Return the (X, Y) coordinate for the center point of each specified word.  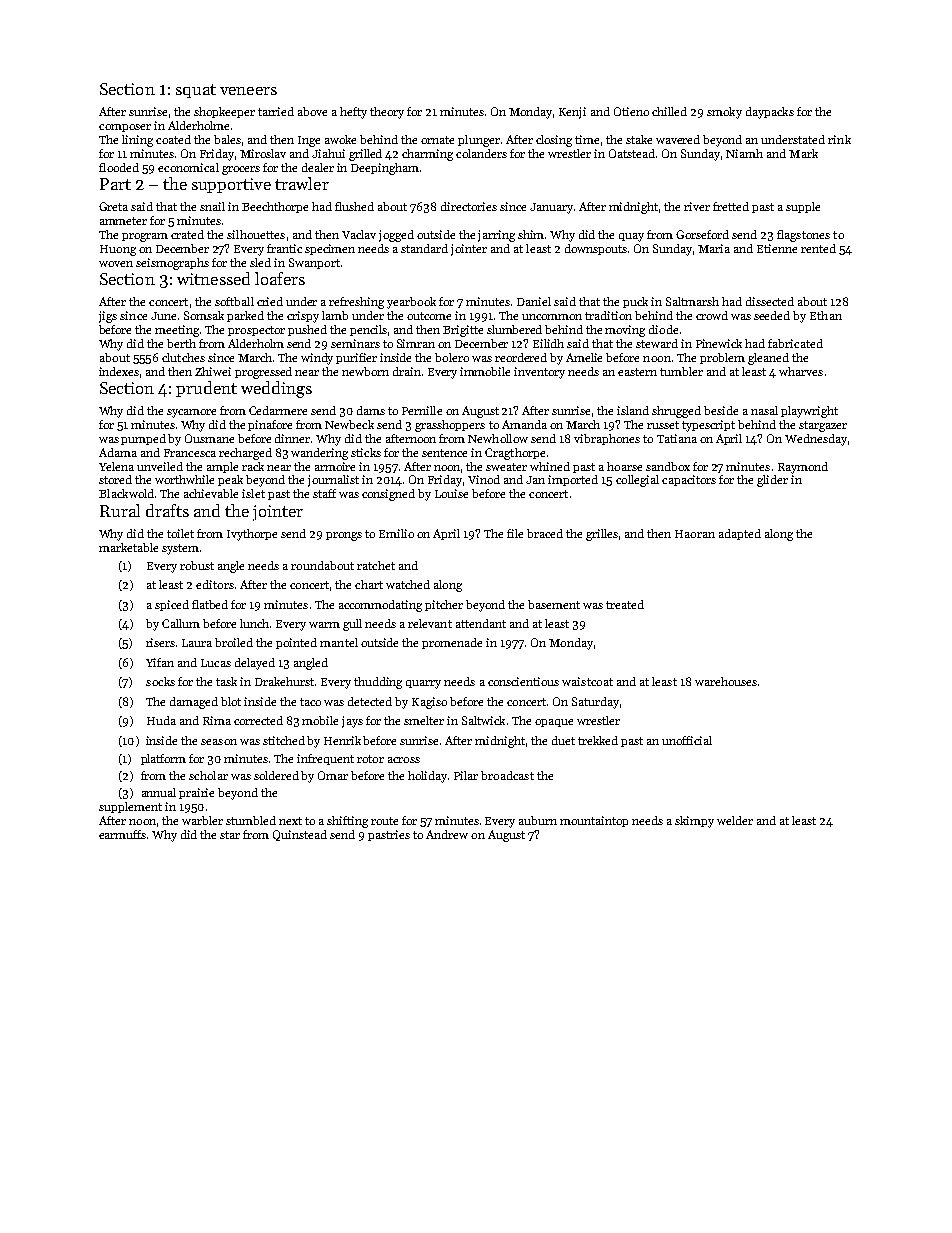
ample (222, 467)
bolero (452, 357)
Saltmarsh (692, 301)
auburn (538, 820)
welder (735, 820)
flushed (354, 206)
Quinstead (300, 835)
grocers (241, 170)
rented (818, 248)
